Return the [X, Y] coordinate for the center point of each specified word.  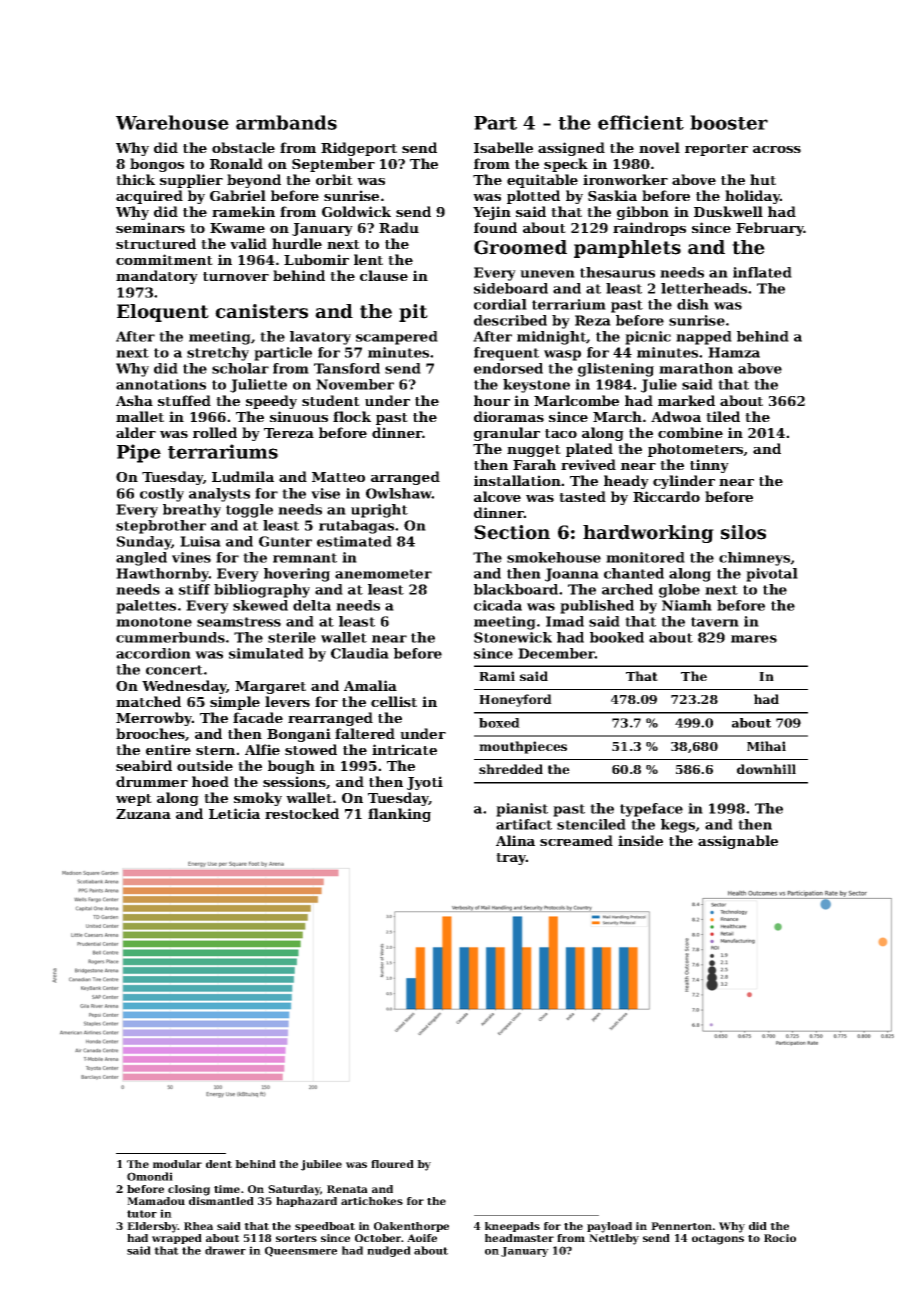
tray [511, 859]
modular [177, 1164]
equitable [542, 181]
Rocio [780, 1238]
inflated [762, 272]
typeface [651, 810]
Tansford [347, 368]
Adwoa [676, 416]
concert [174, 670]
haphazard [306, 1202]
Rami [497, 676]
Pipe [139, 453]
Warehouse [172, 122]
